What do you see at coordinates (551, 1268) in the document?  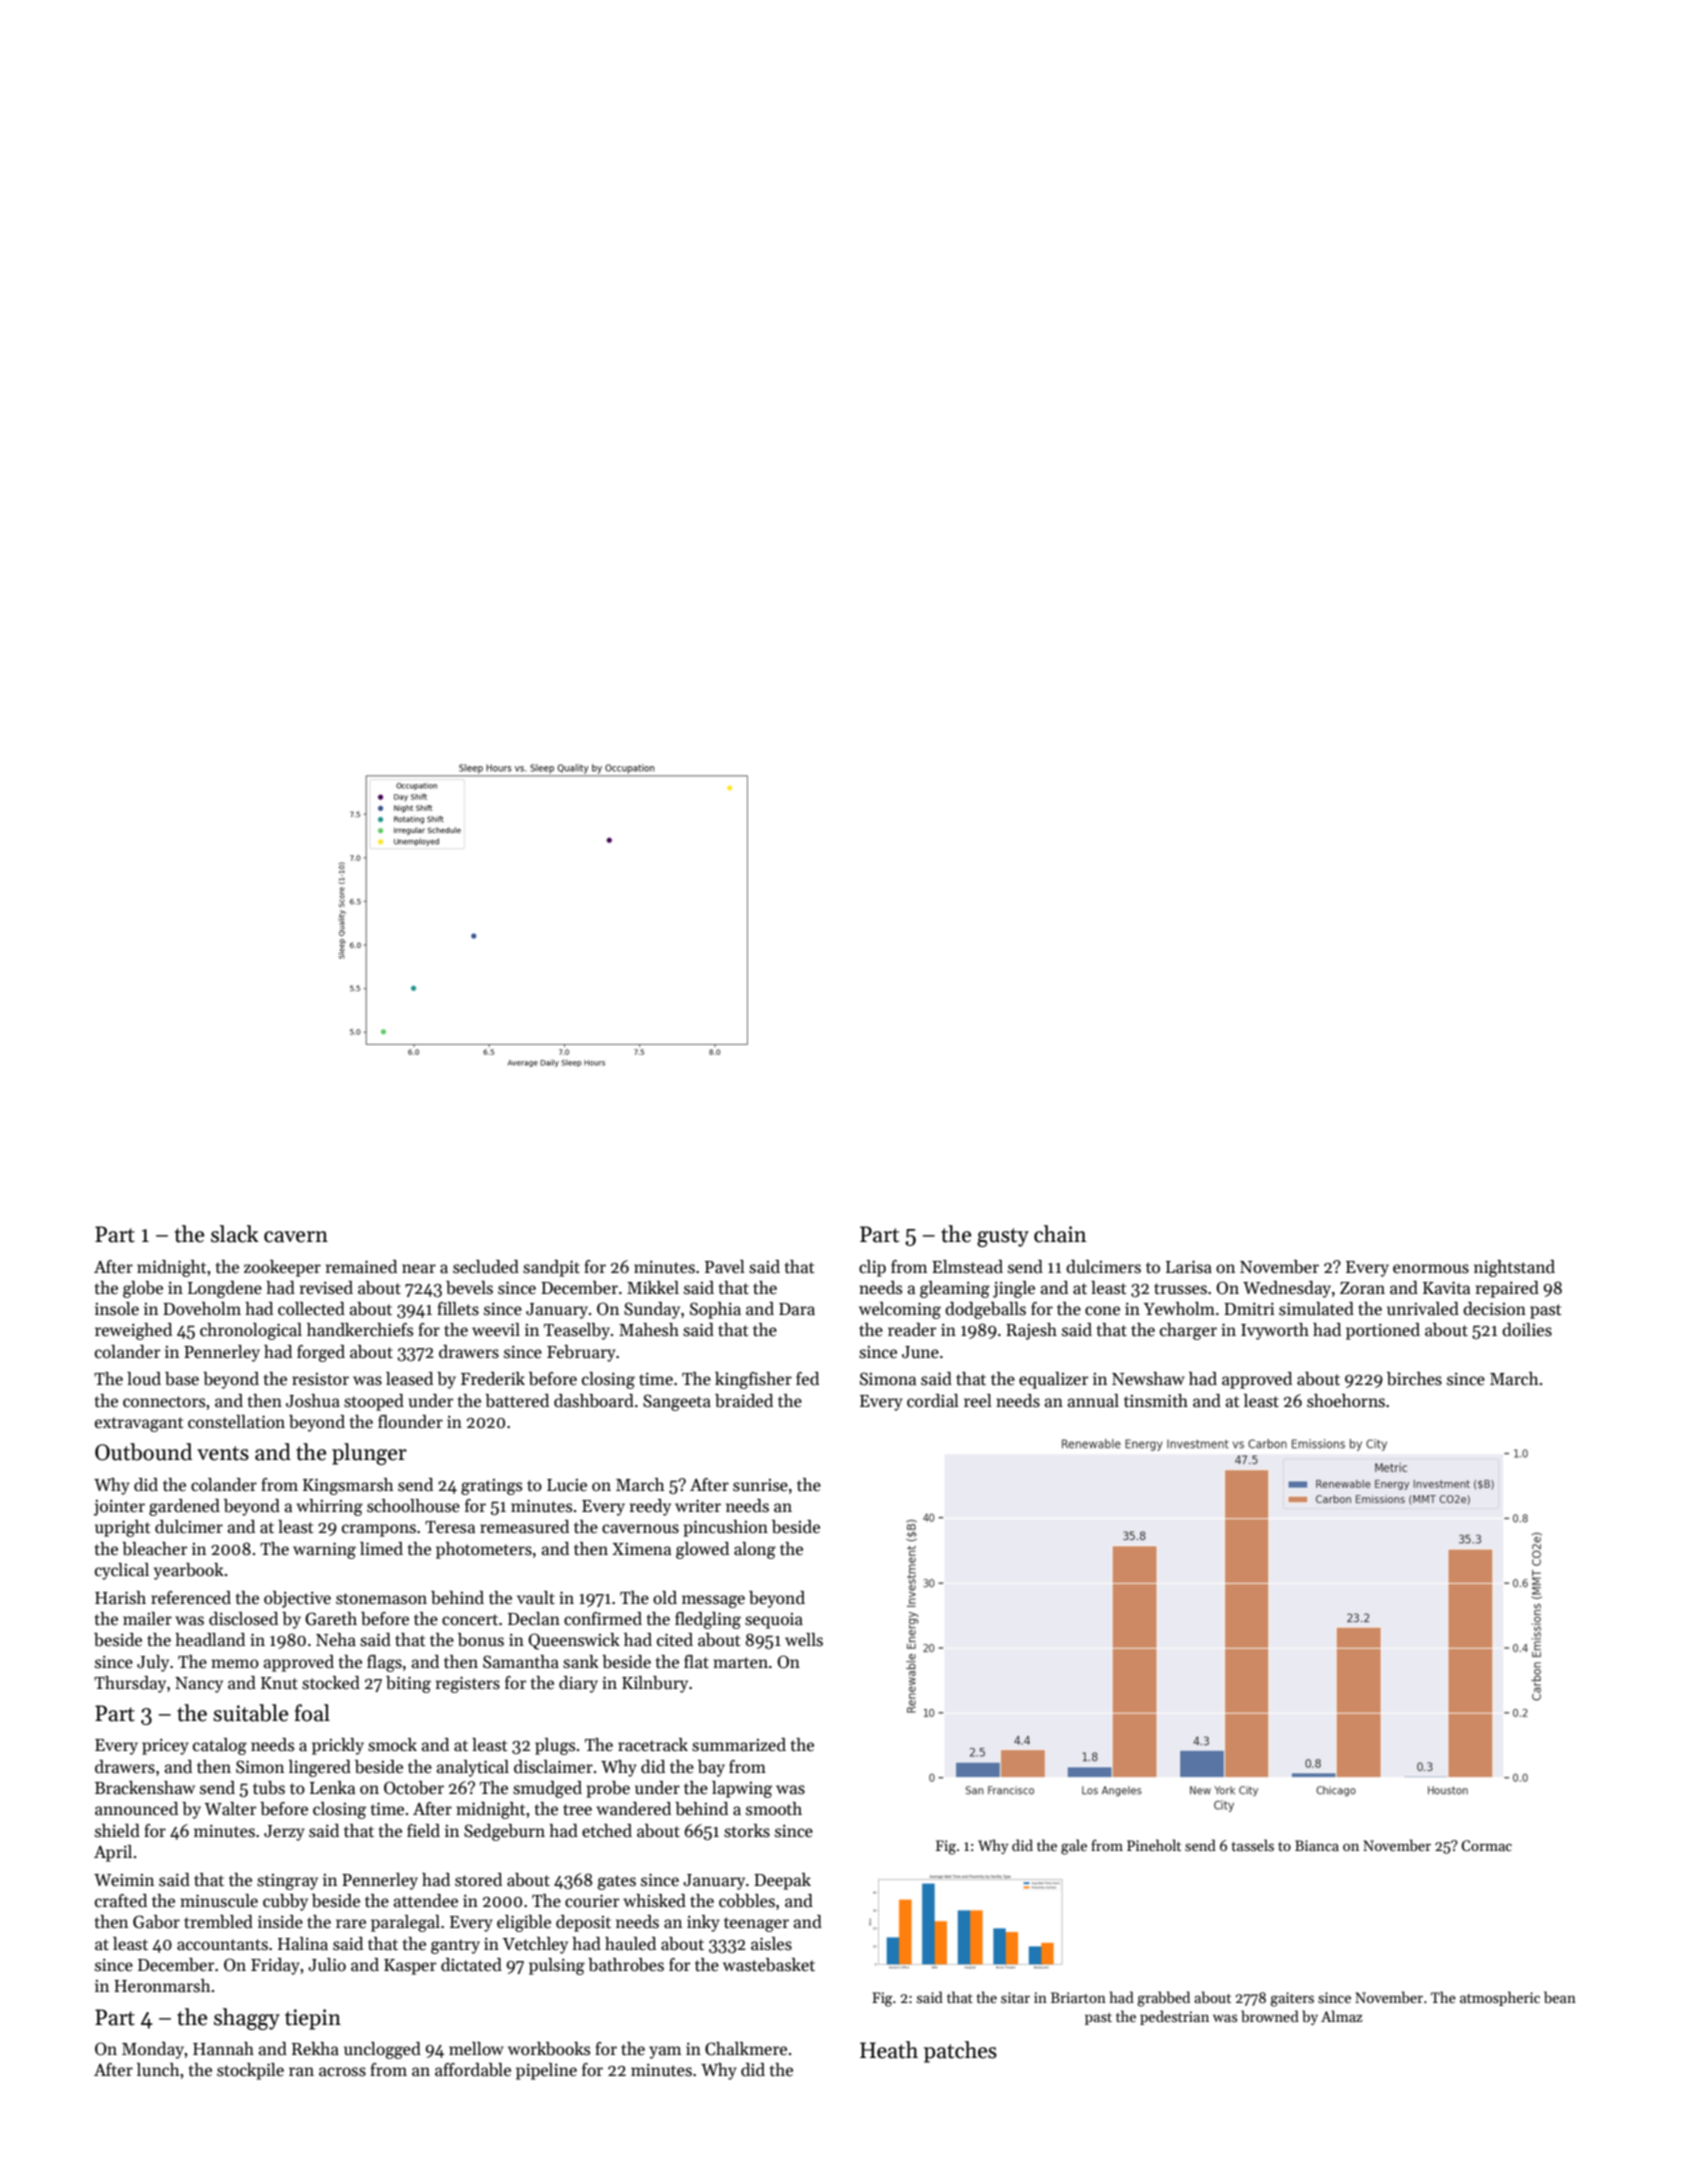 I see `sandpit` at bounding box center [551, 1268].
